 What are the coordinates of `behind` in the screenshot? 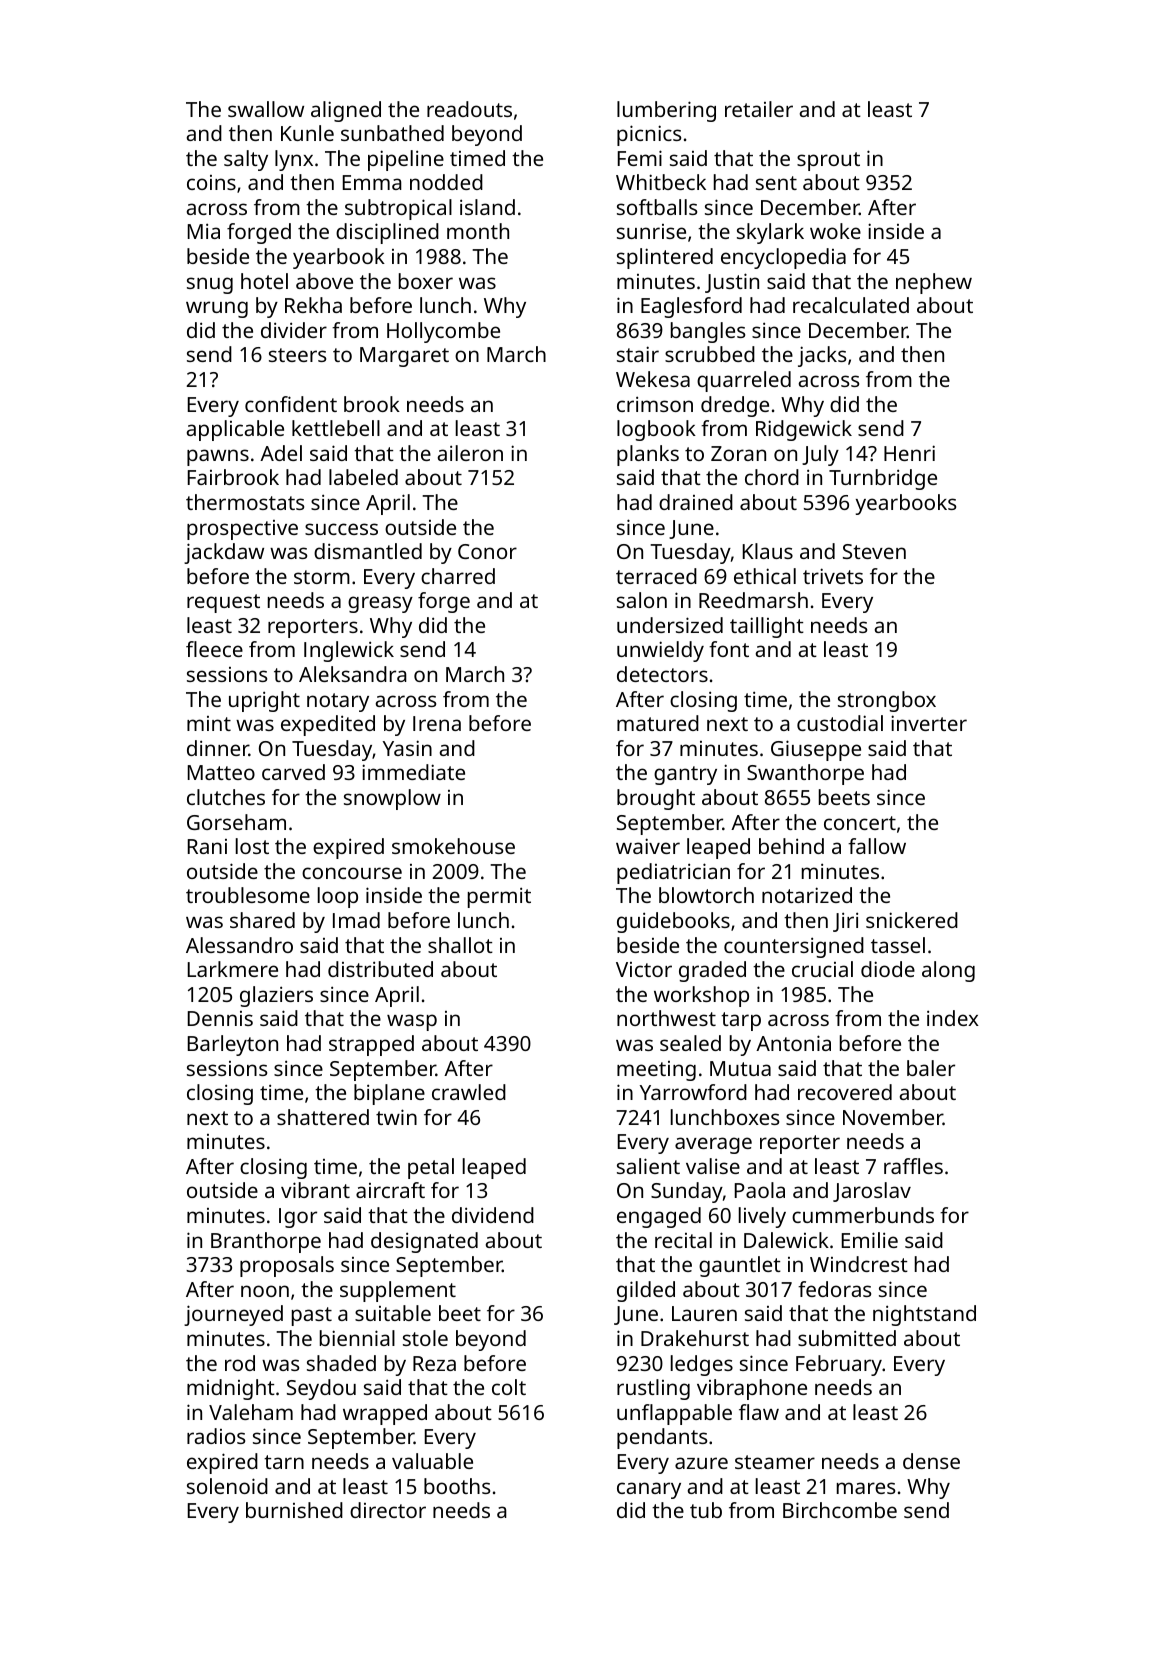 It's located at (791, 846).
